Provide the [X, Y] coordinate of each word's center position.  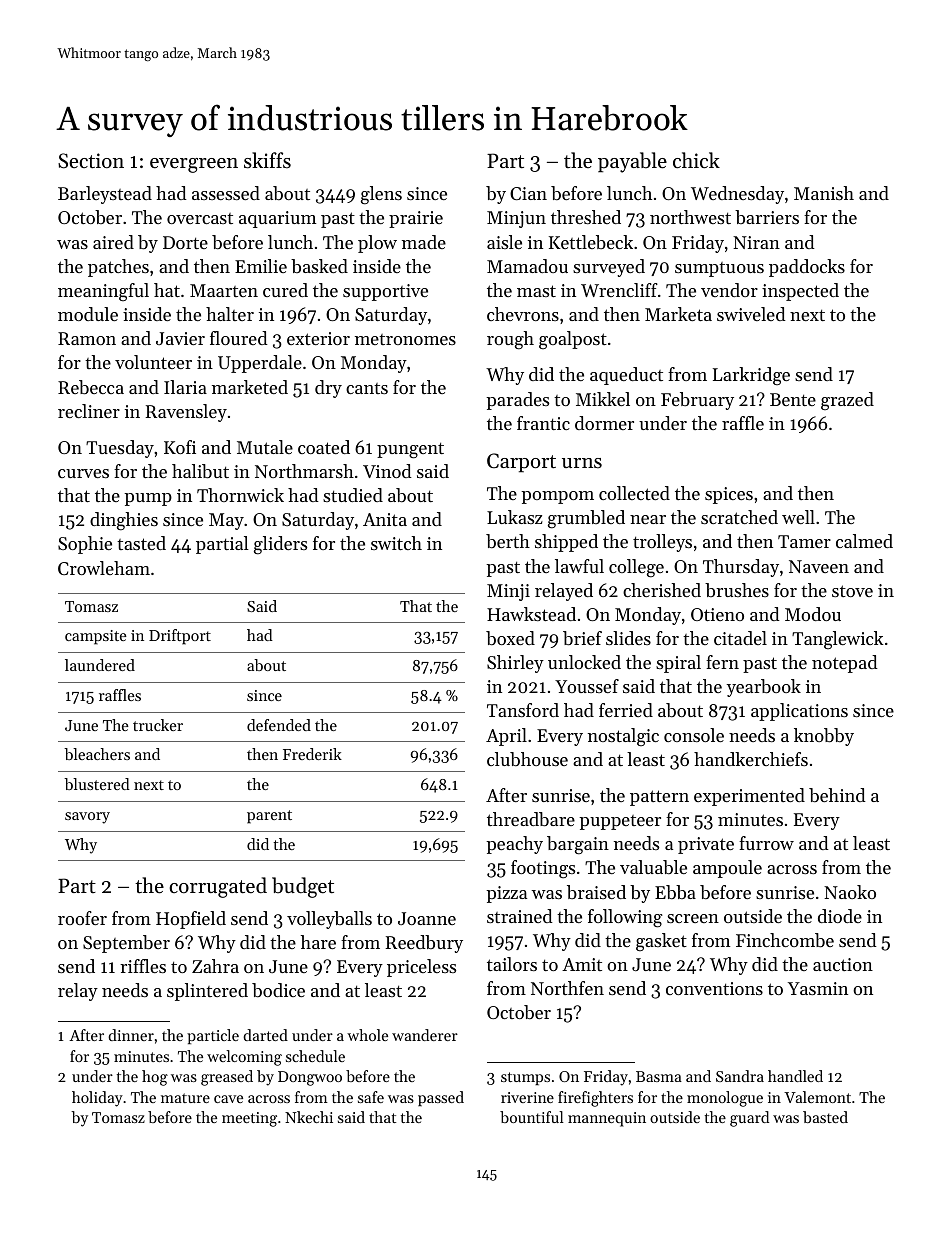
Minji [508, 592]
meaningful [103, 292]
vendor [729, 290]
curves [83, 473]
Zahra [215, 966]
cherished [662, 590]
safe [371, 1097]
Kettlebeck [591, 242]
